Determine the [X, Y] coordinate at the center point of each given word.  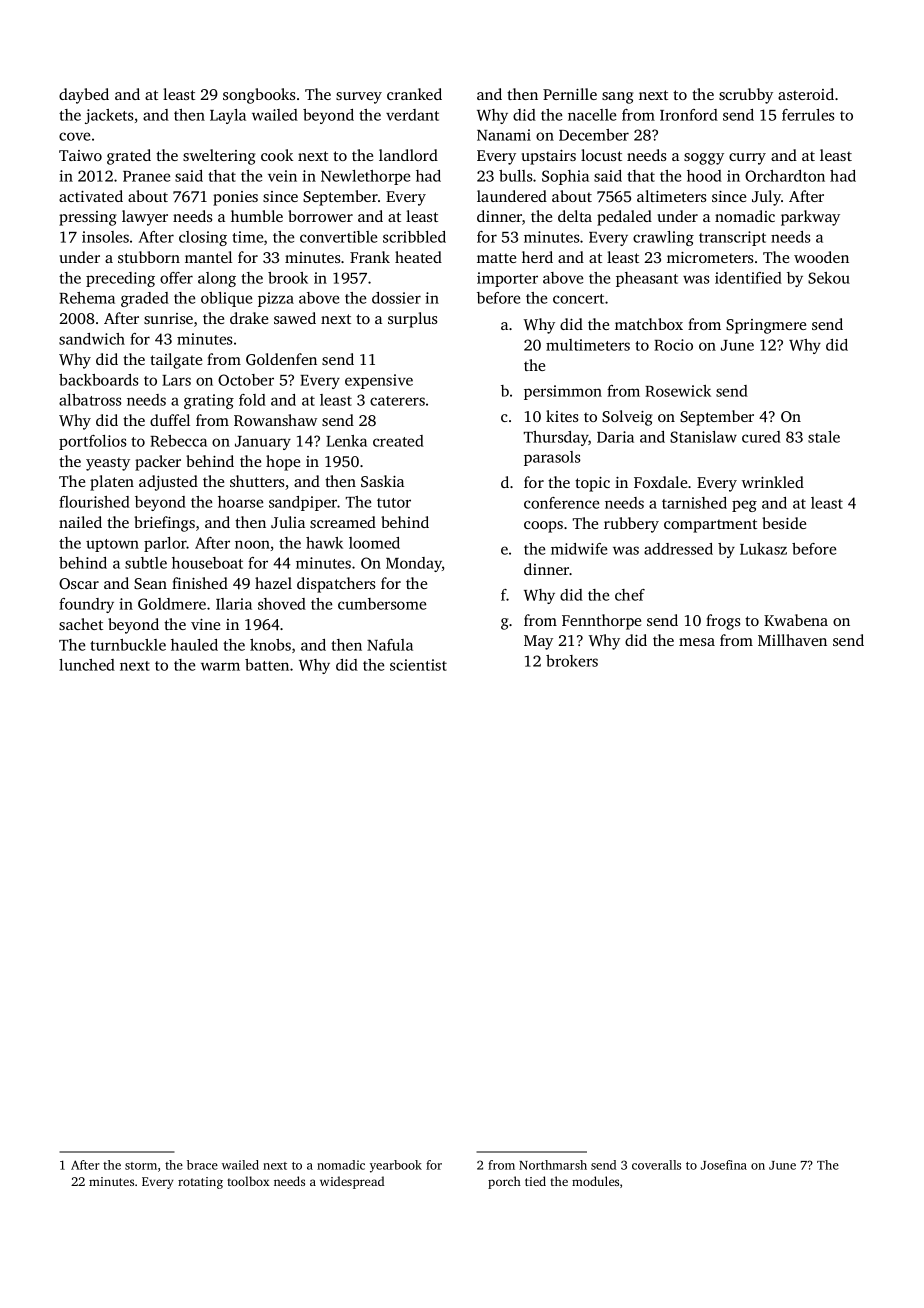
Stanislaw [703, 437]
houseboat [207, 563]
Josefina [724, 1165]
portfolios [93, 442]
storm [141, 1166]
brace [202, 1165]
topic [592, 484]
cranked [414, 94]
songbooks [259, 96]
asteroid [806, 94]
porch [504, 1182]
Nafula [390, 645]
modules [595, 1181]
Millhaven [792, 640]
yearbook [396, 1166]
